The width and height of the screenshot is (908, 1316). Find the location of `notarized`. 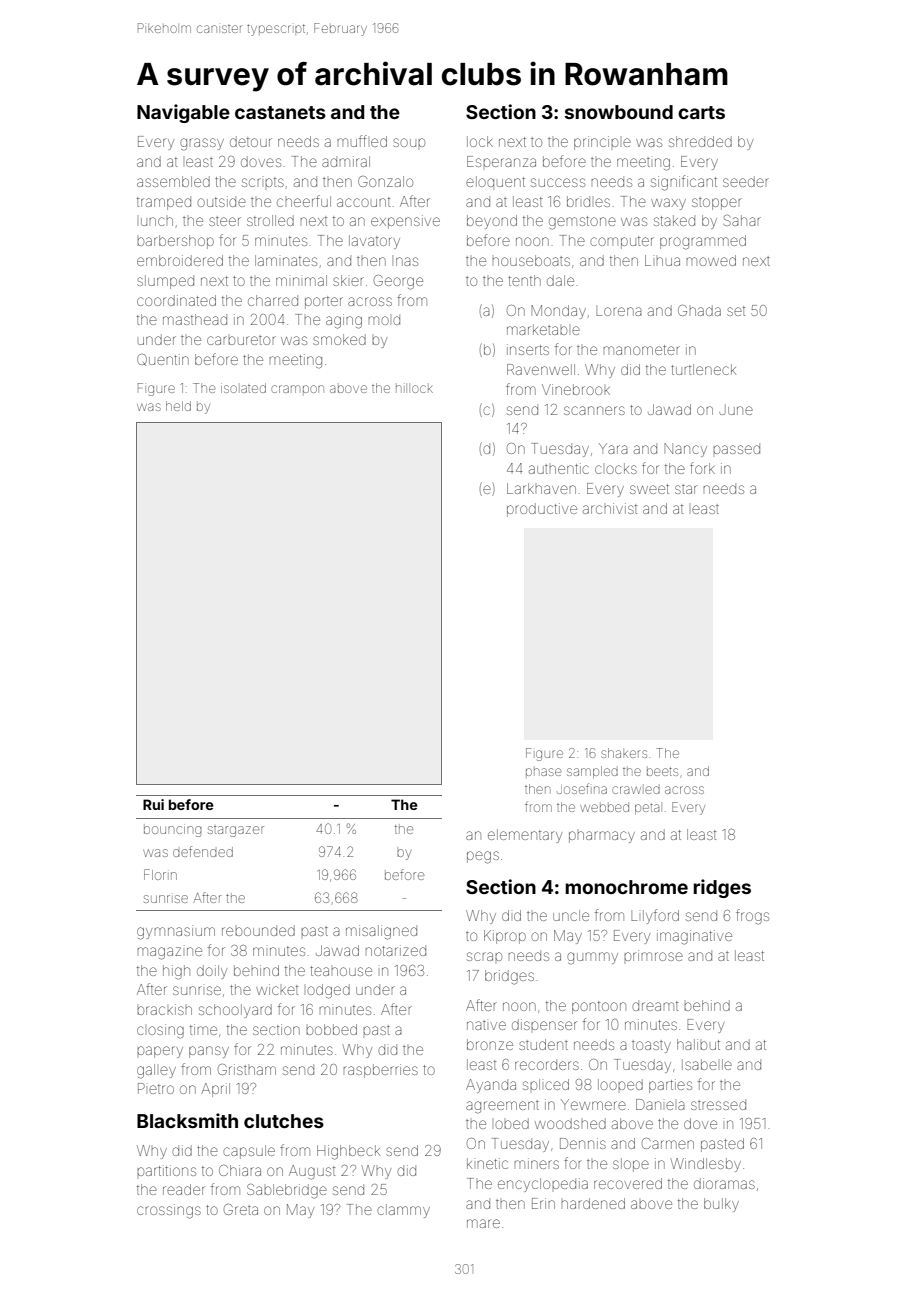

notarized is located at coordinates (395, 950).
